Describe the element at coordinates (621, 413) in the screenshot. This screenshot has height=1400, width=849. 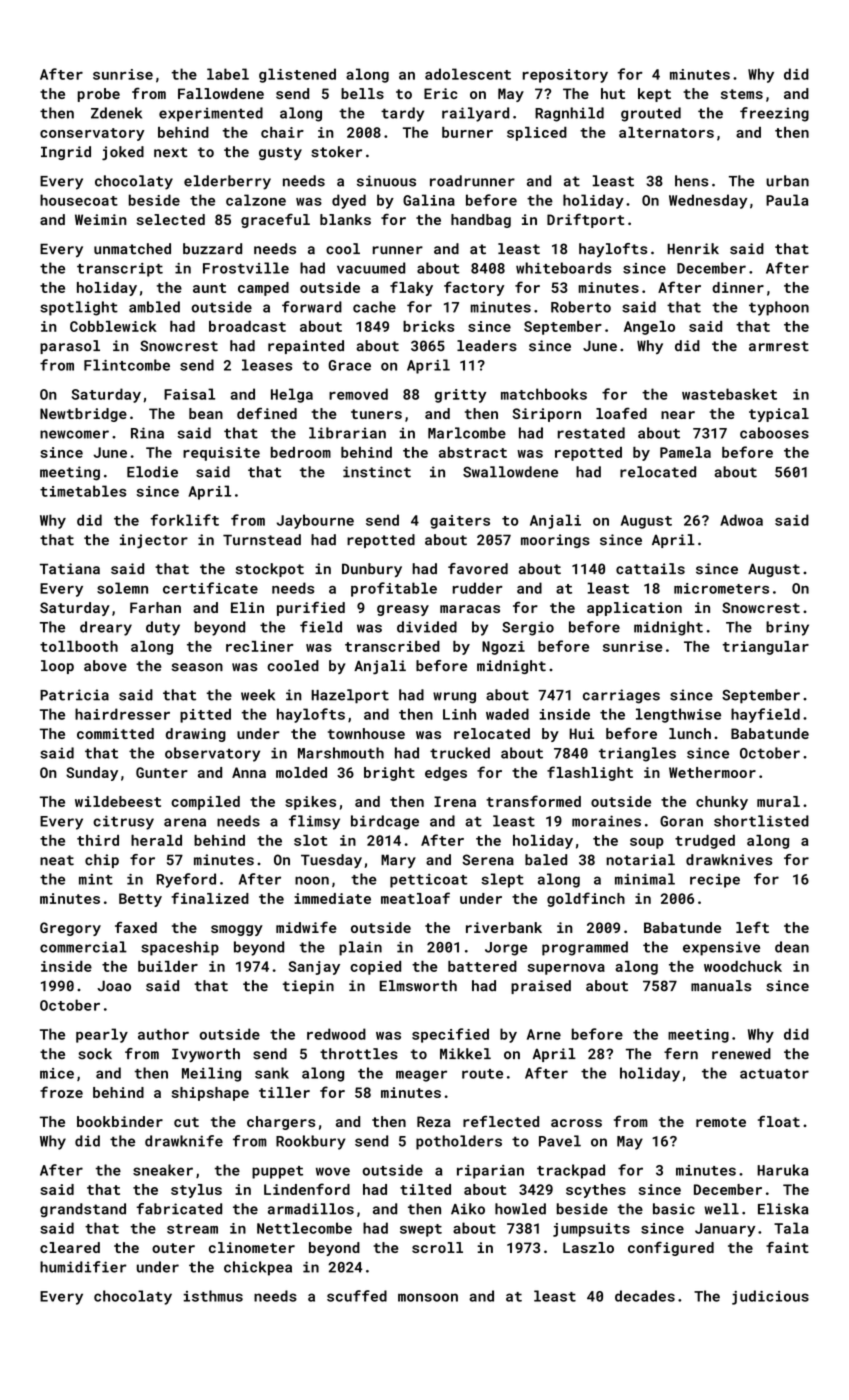
I see `loafed` at that location.
